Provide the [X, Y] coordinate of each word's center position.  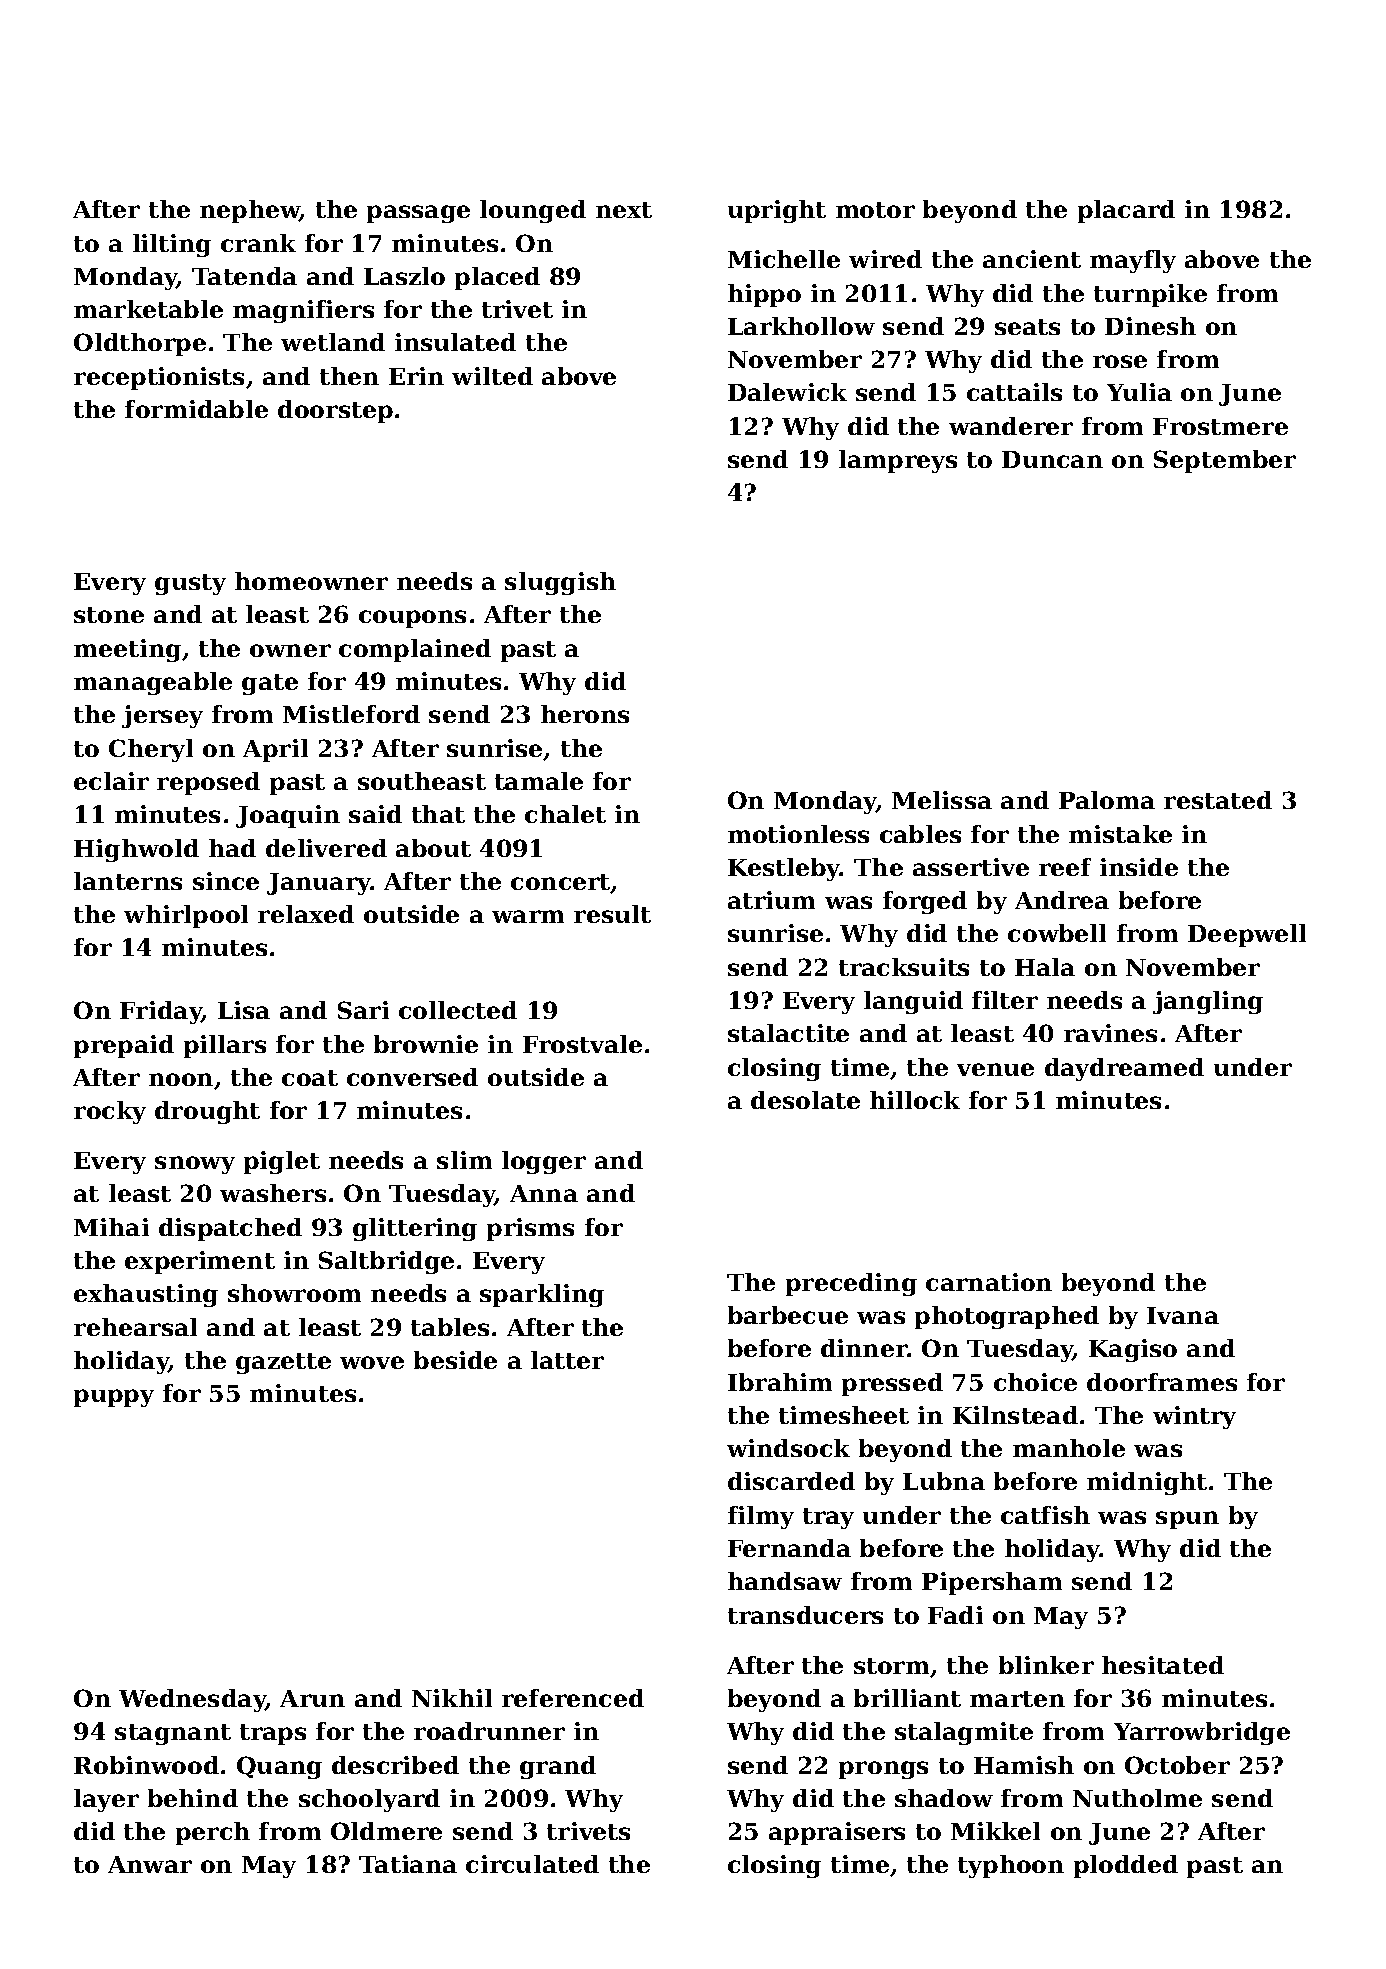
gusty [190, 584]
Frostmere [1220, 426]
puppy [114, 1398]
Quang [279, 1767]
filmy [761, 1517]
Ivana [1183, 1315]
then [349, 376]
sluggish [560, 583]
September [1225, 461]
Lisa [244, 1010]
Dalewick [787, 392]
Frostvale [582, 1044]
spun [1187, 1520]
